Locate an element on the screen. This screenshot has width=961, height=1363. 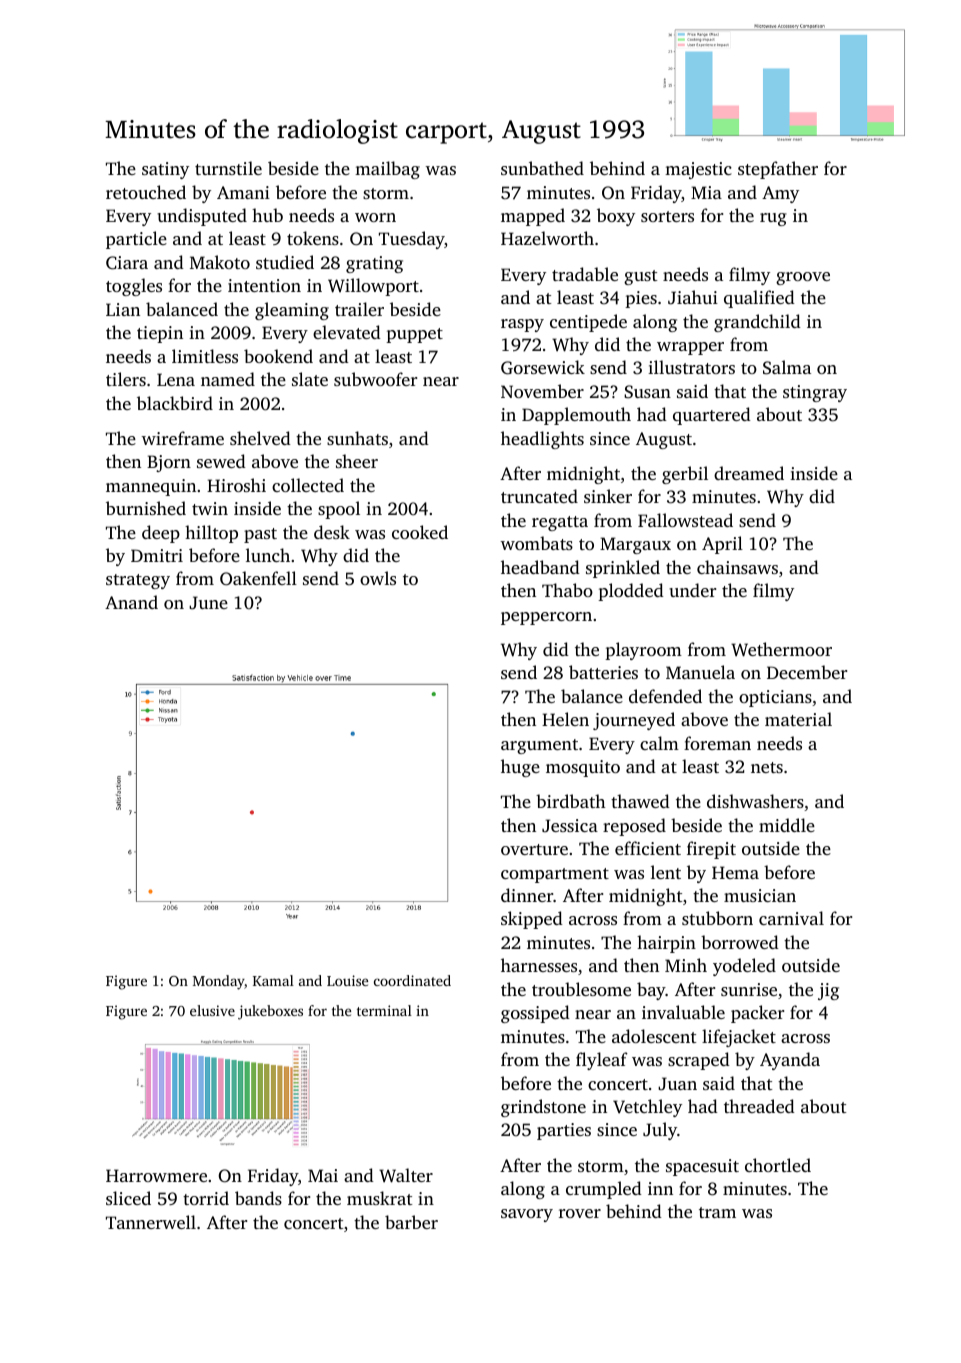
Wethermoor is located at coordinates (781, 649).
